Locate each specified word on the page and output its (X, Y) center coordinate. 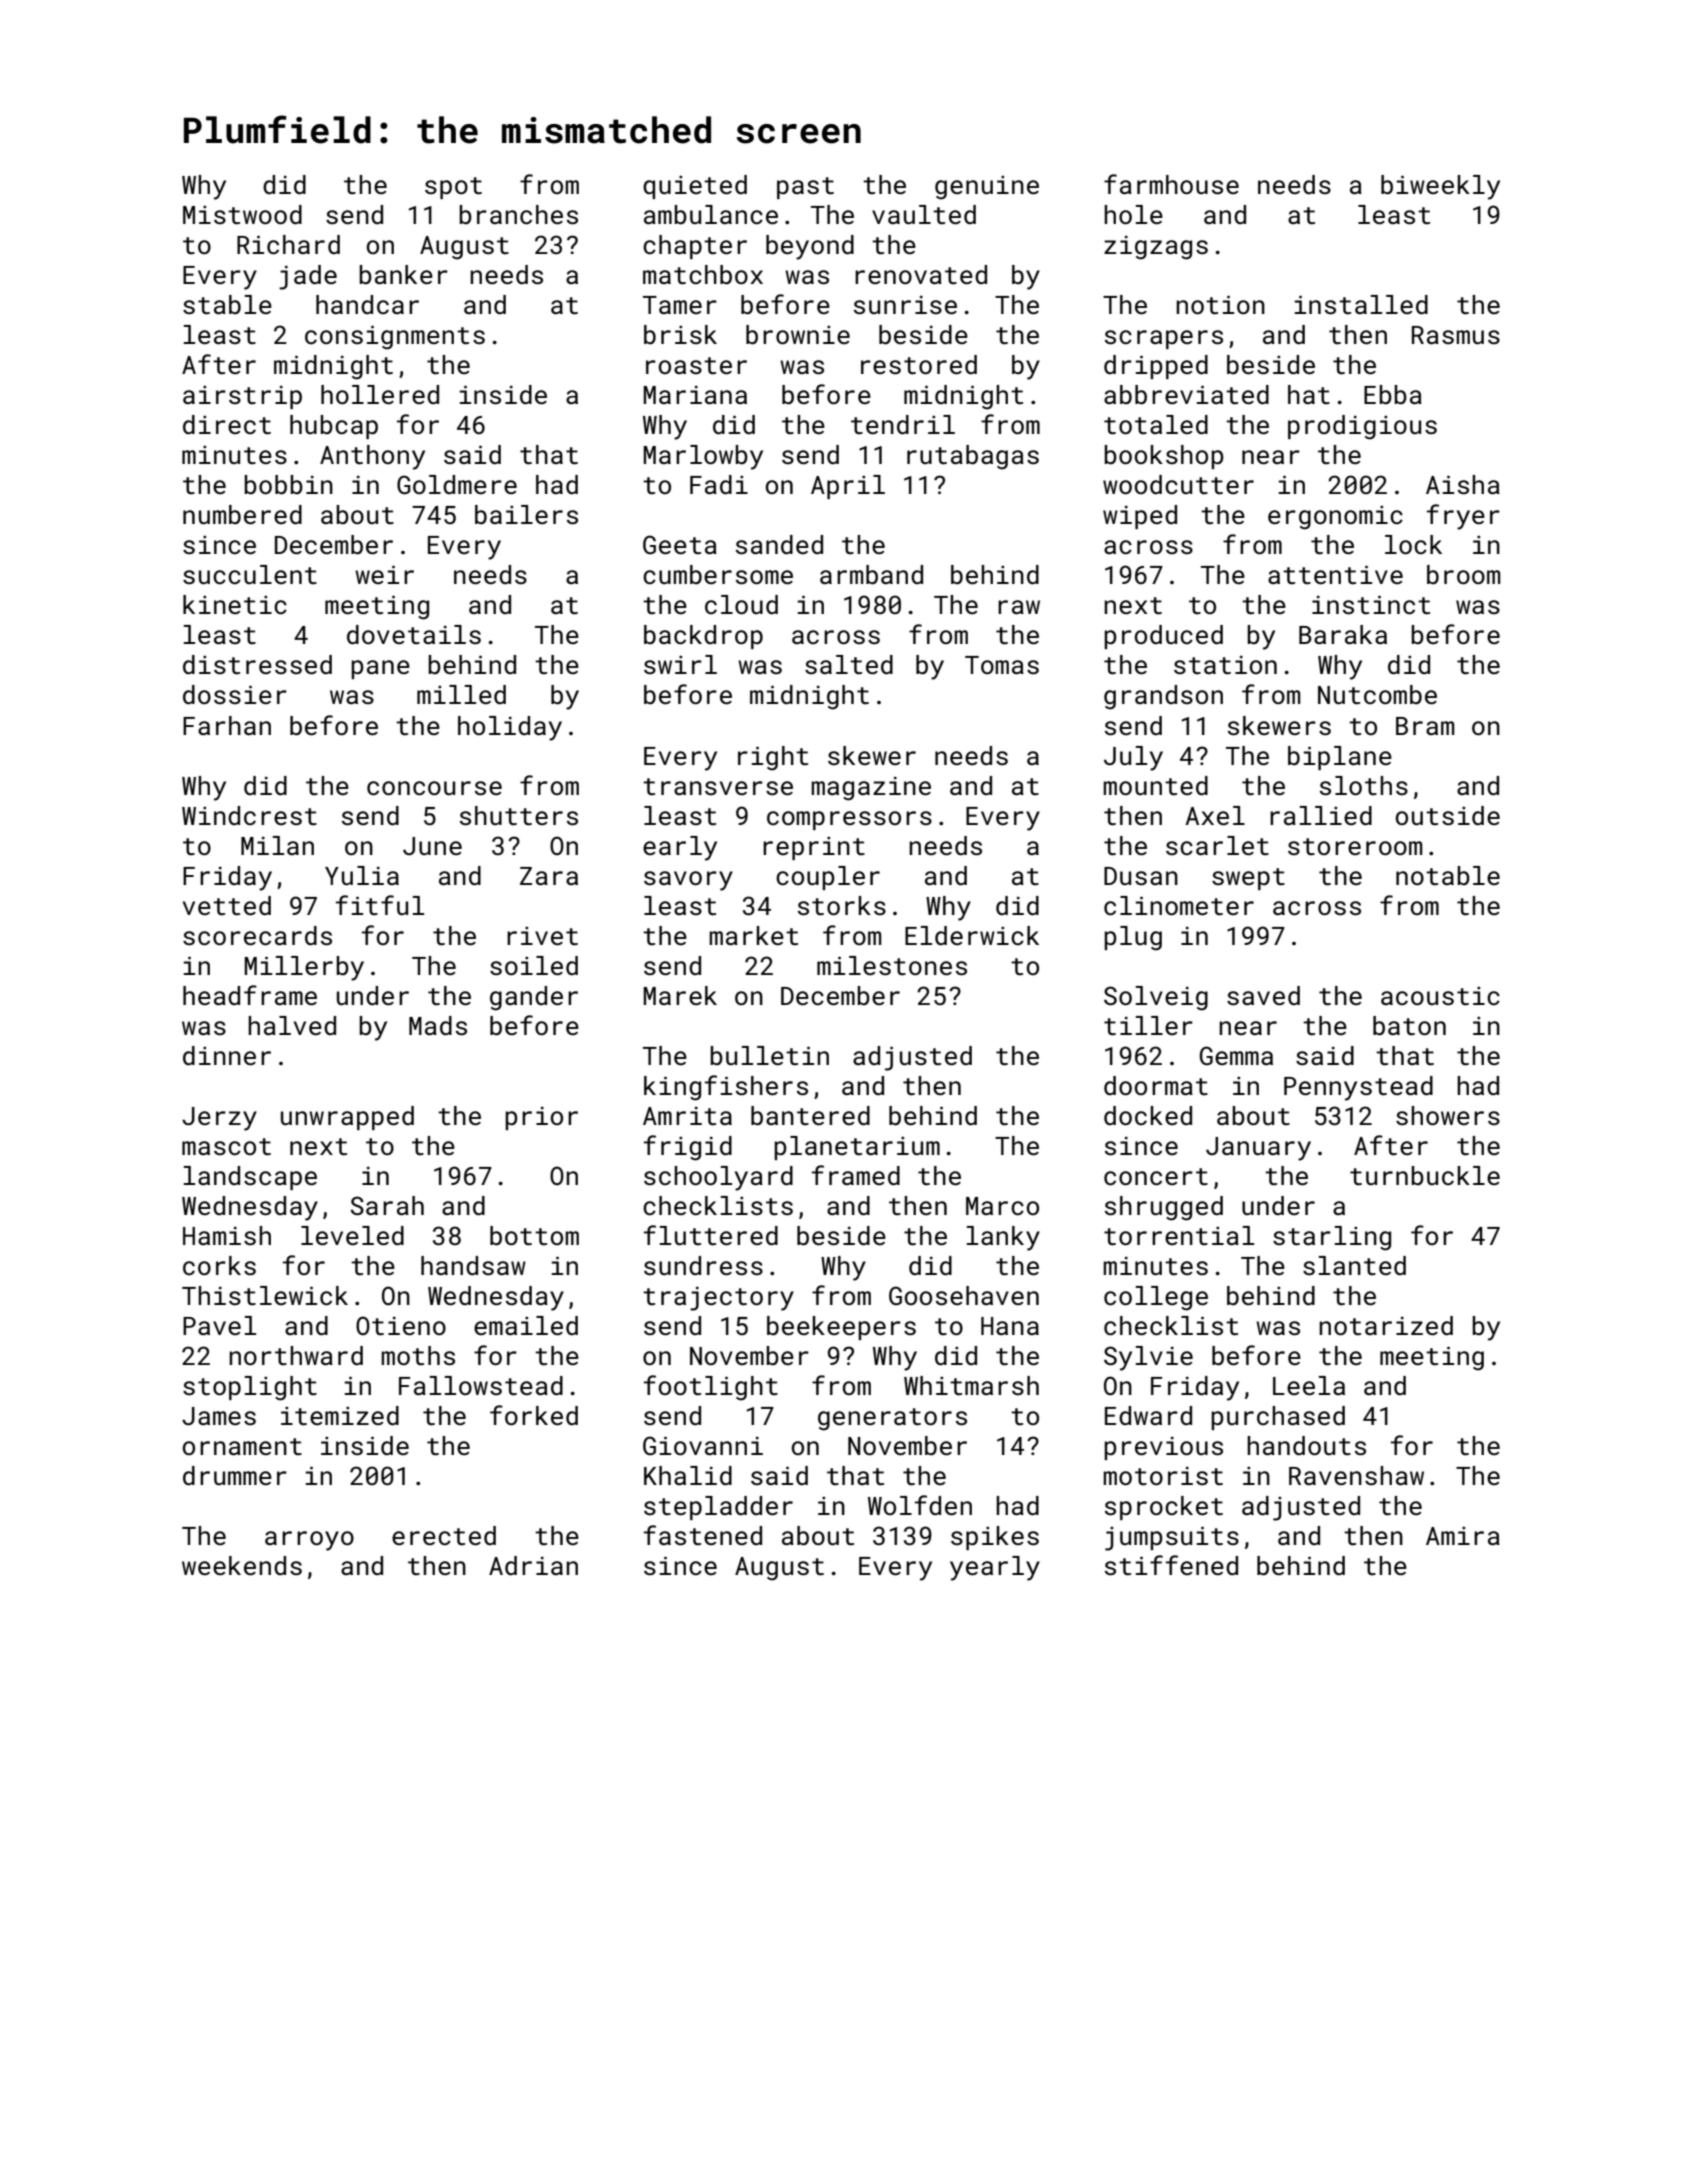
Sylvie (1148, 1358)
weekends (242, 1566)
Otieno (401, 1326)
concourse (434, 788)
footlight (711, 1388)
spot (453, 188)
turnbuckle (1425, 1176)
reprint (814, 848)
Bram (1425, 726)
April (848, 487)
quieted (695, 187)
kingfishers (726, 1088)
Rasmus (1456, 335)
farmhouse (1171, 184)
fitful (380, 905)
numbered (242, 515)
